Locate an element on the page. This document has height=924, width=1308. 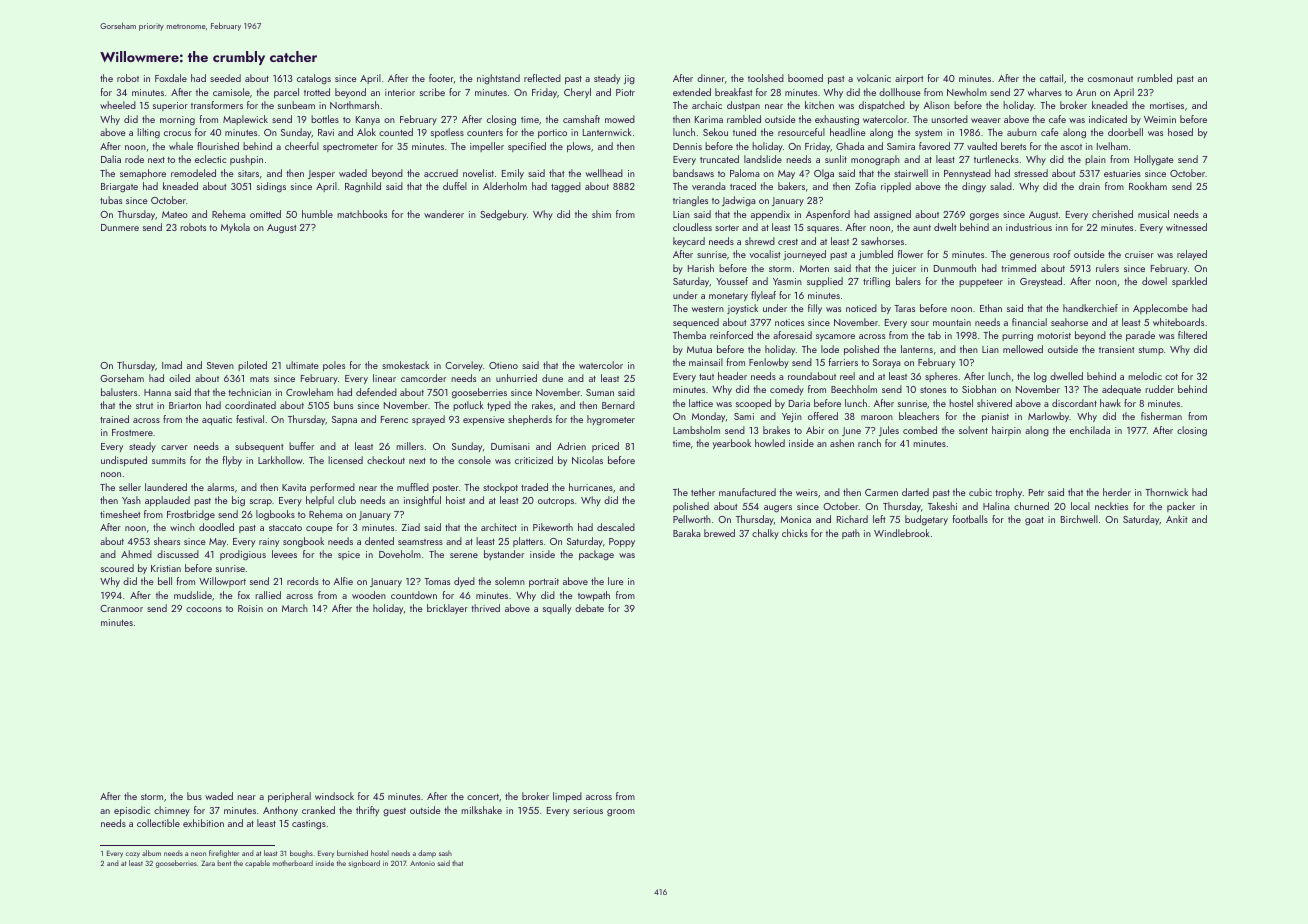
catalogs is located at coordinates (314, 79).
